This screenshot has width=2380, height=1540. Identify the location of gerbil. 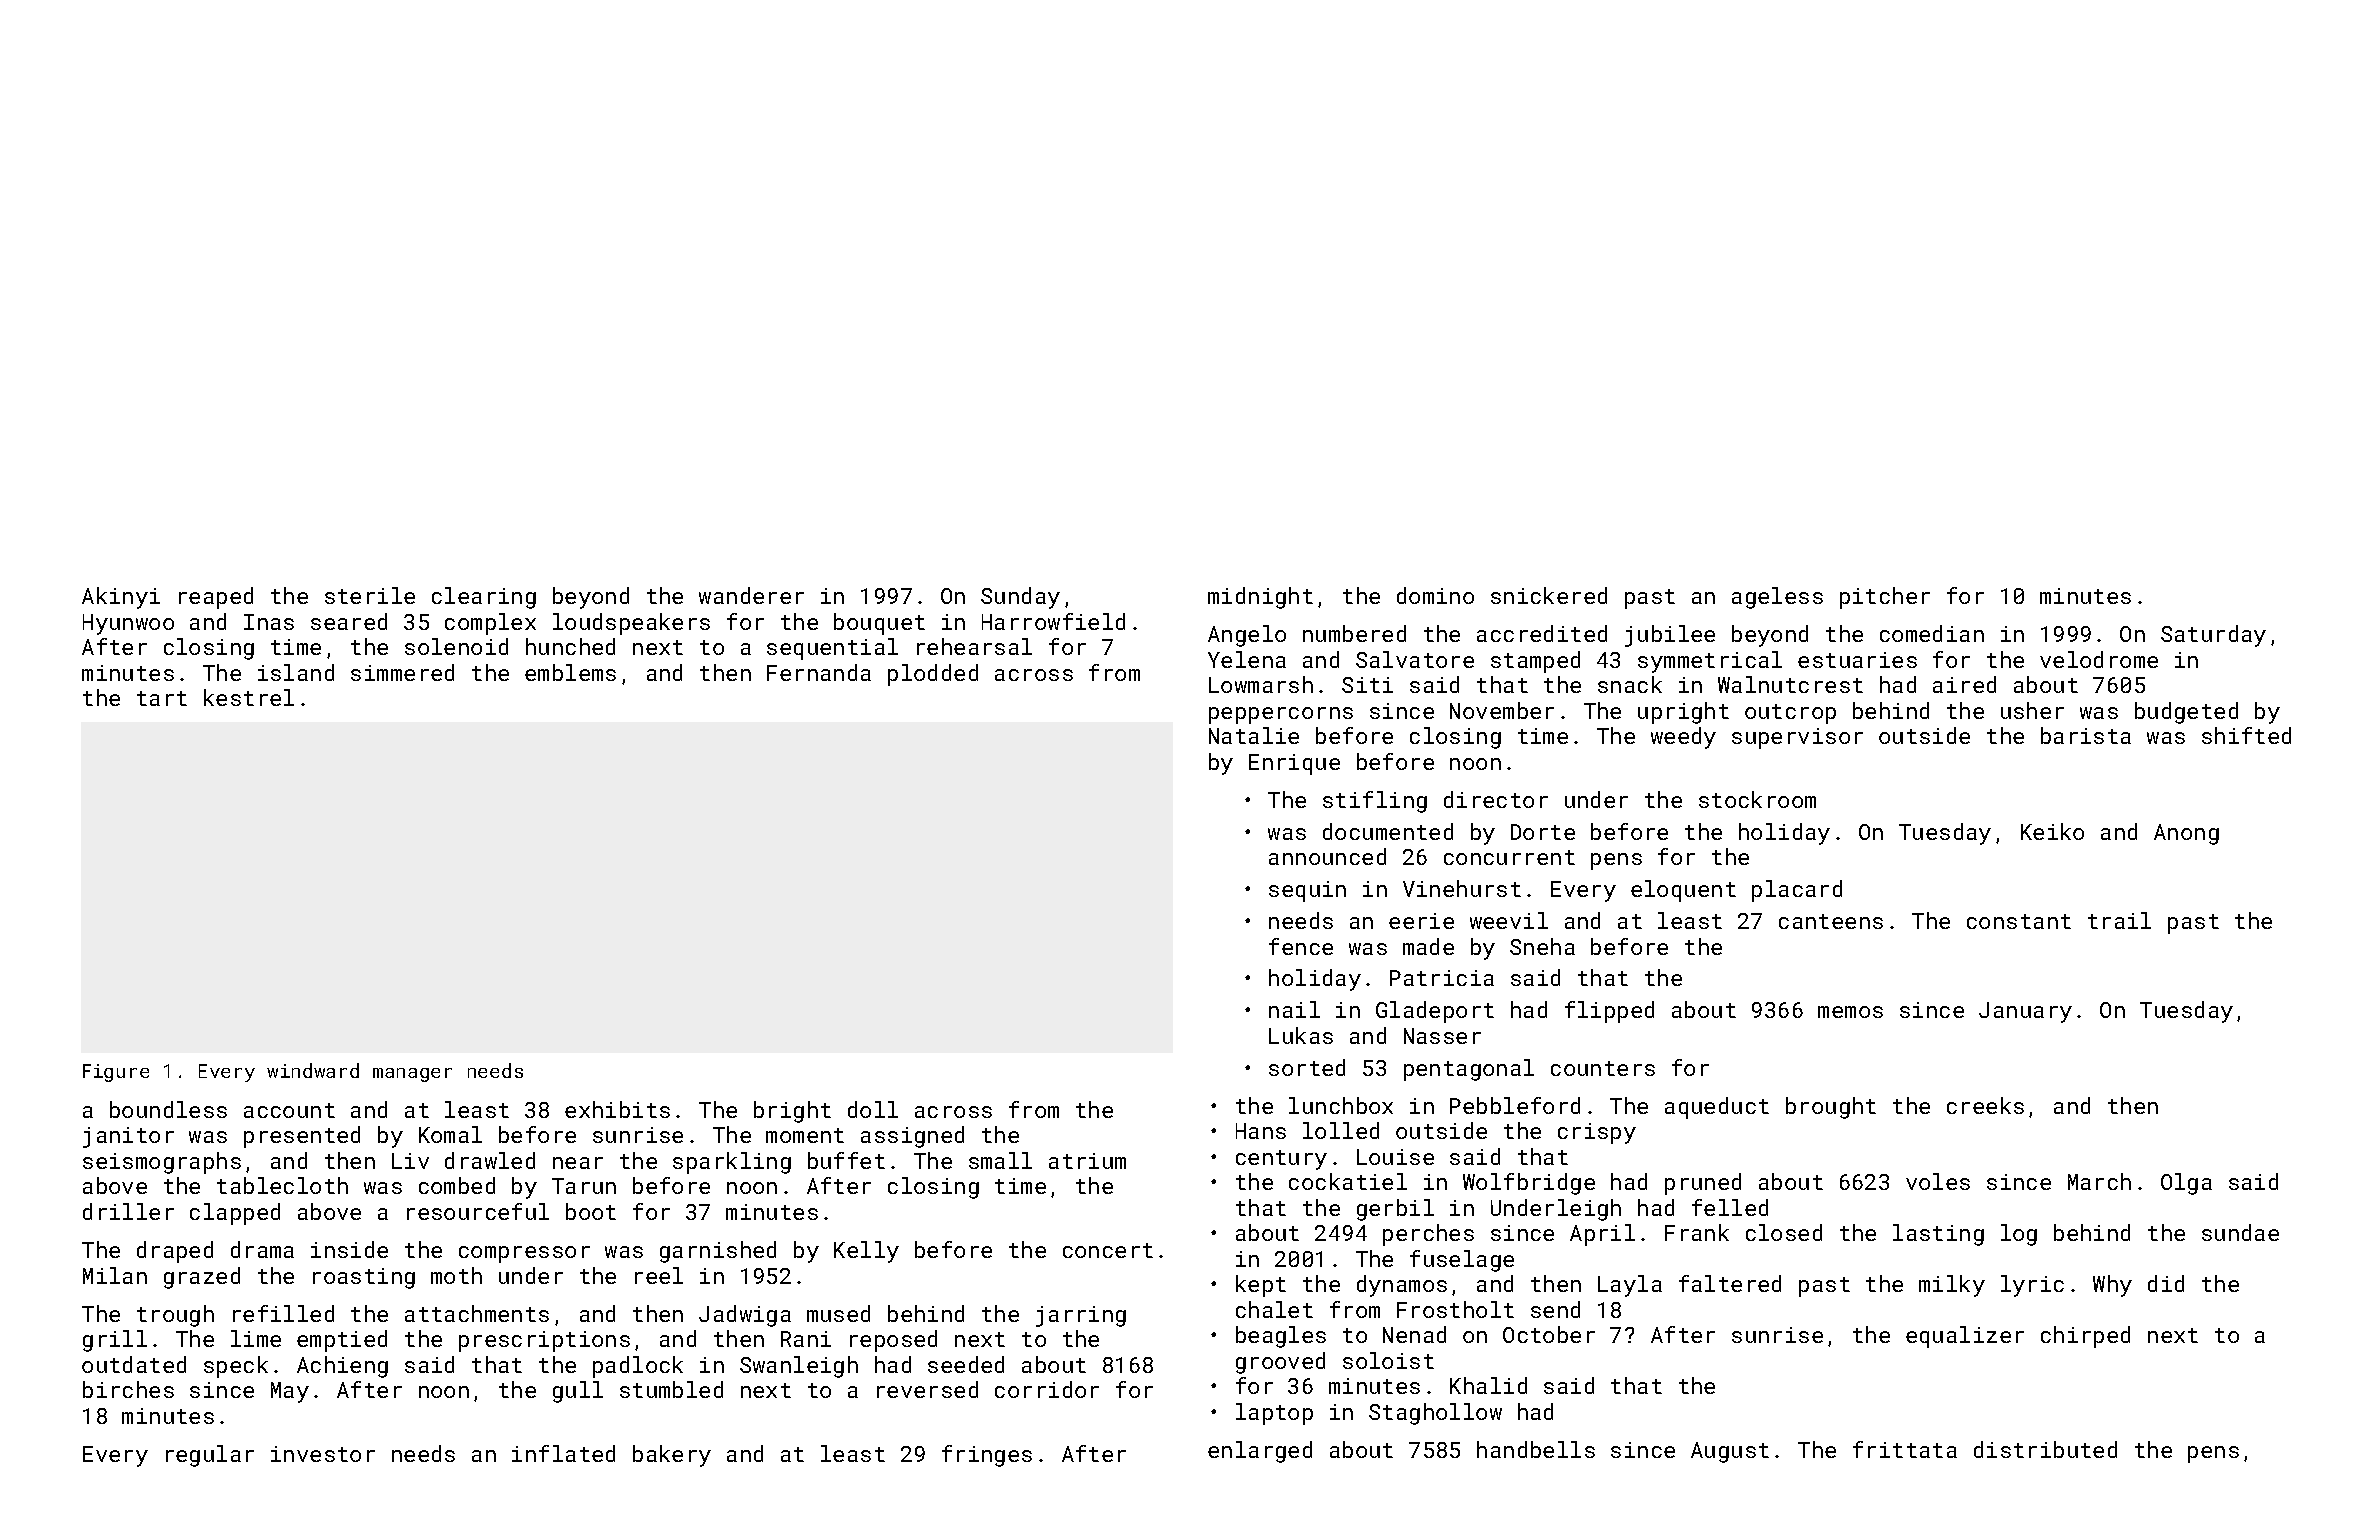
(1395, 1210).
